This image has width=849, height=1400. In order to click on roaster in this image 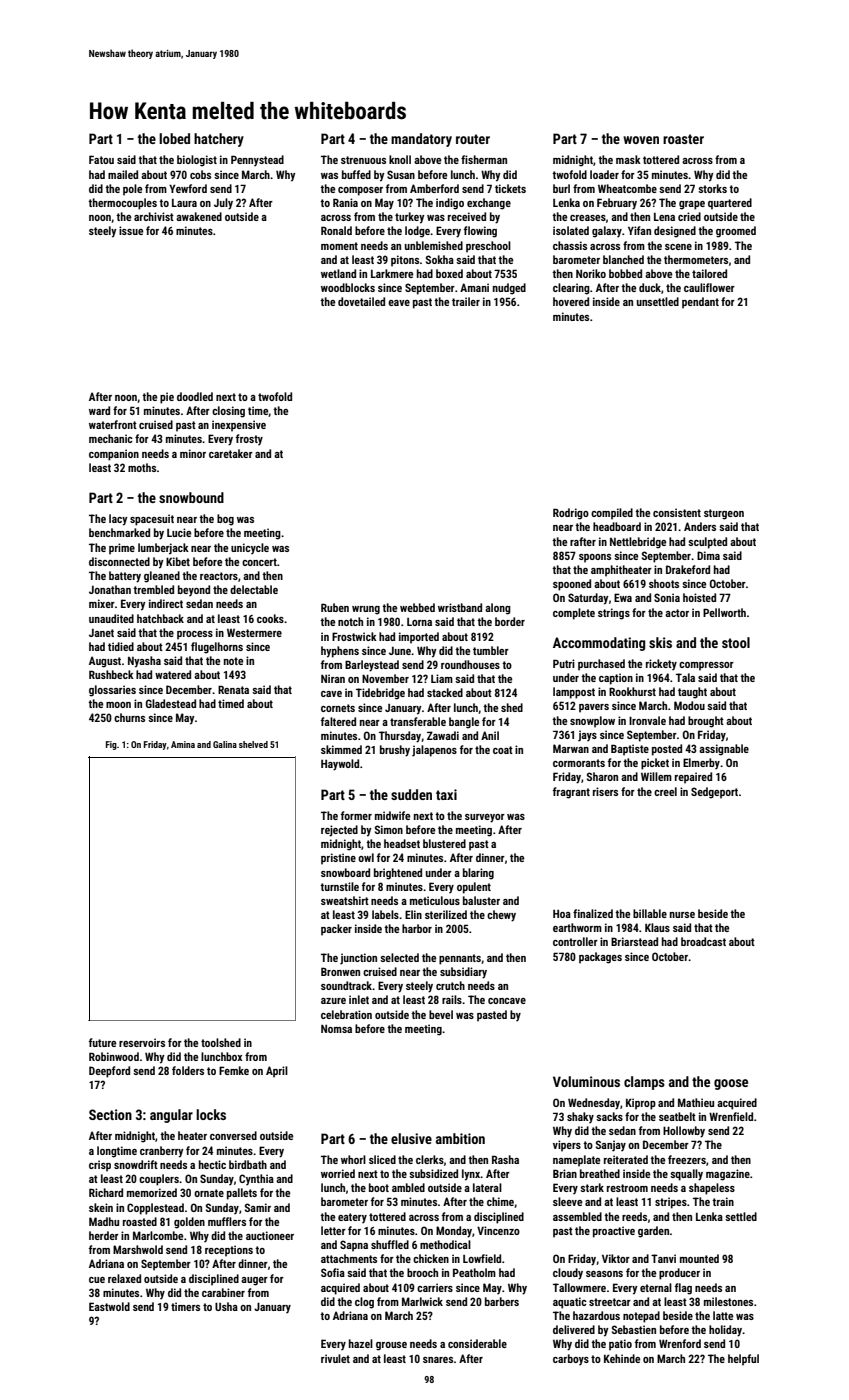, I will do `click(683, 139)`.
